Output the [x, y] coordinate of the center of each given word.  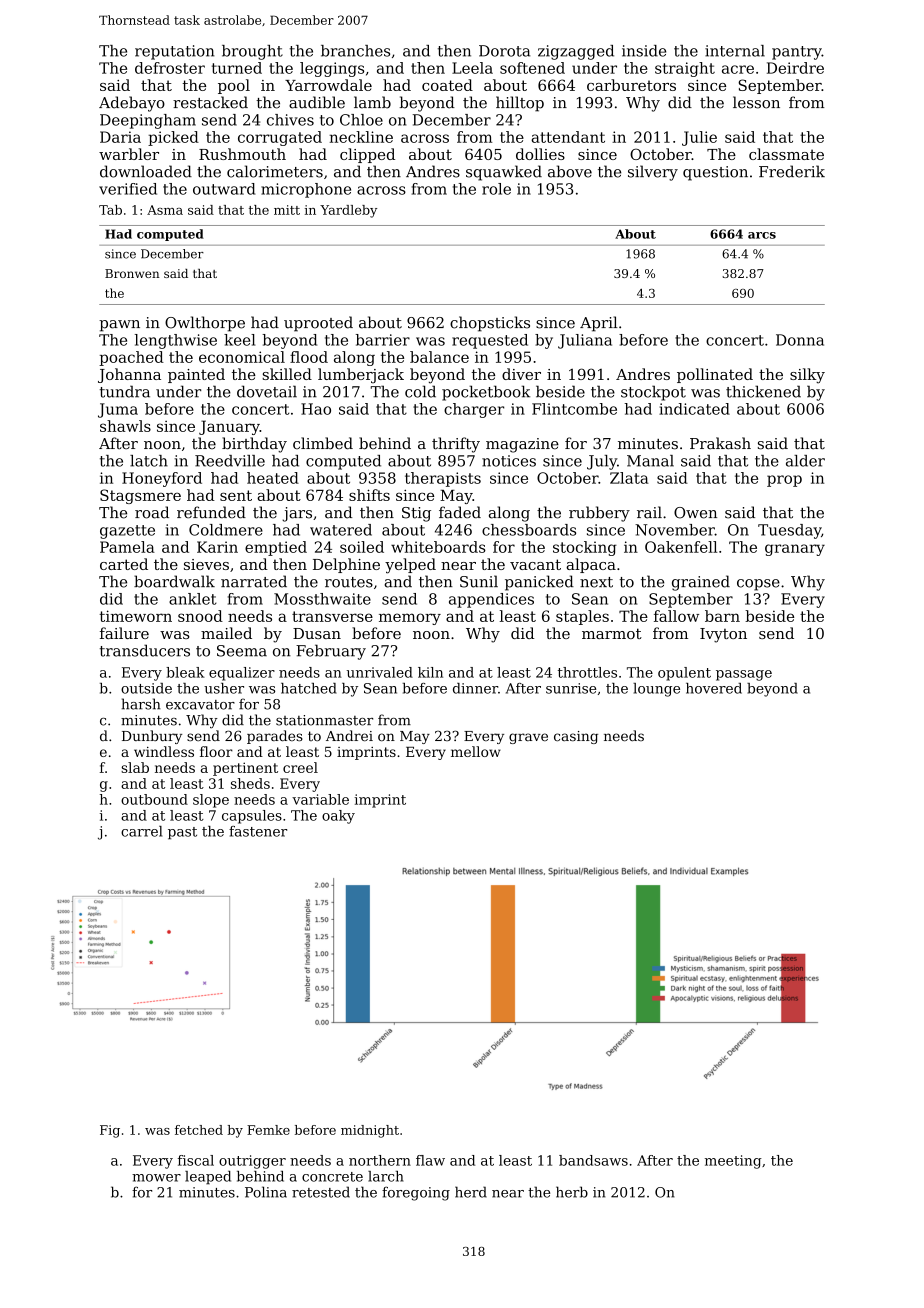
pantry [797, 53]
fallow [676, 616]
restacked [210, 102]
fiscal [196, 1160]
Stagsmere [140, 496]
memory [410, 619]
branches [355, 51]
